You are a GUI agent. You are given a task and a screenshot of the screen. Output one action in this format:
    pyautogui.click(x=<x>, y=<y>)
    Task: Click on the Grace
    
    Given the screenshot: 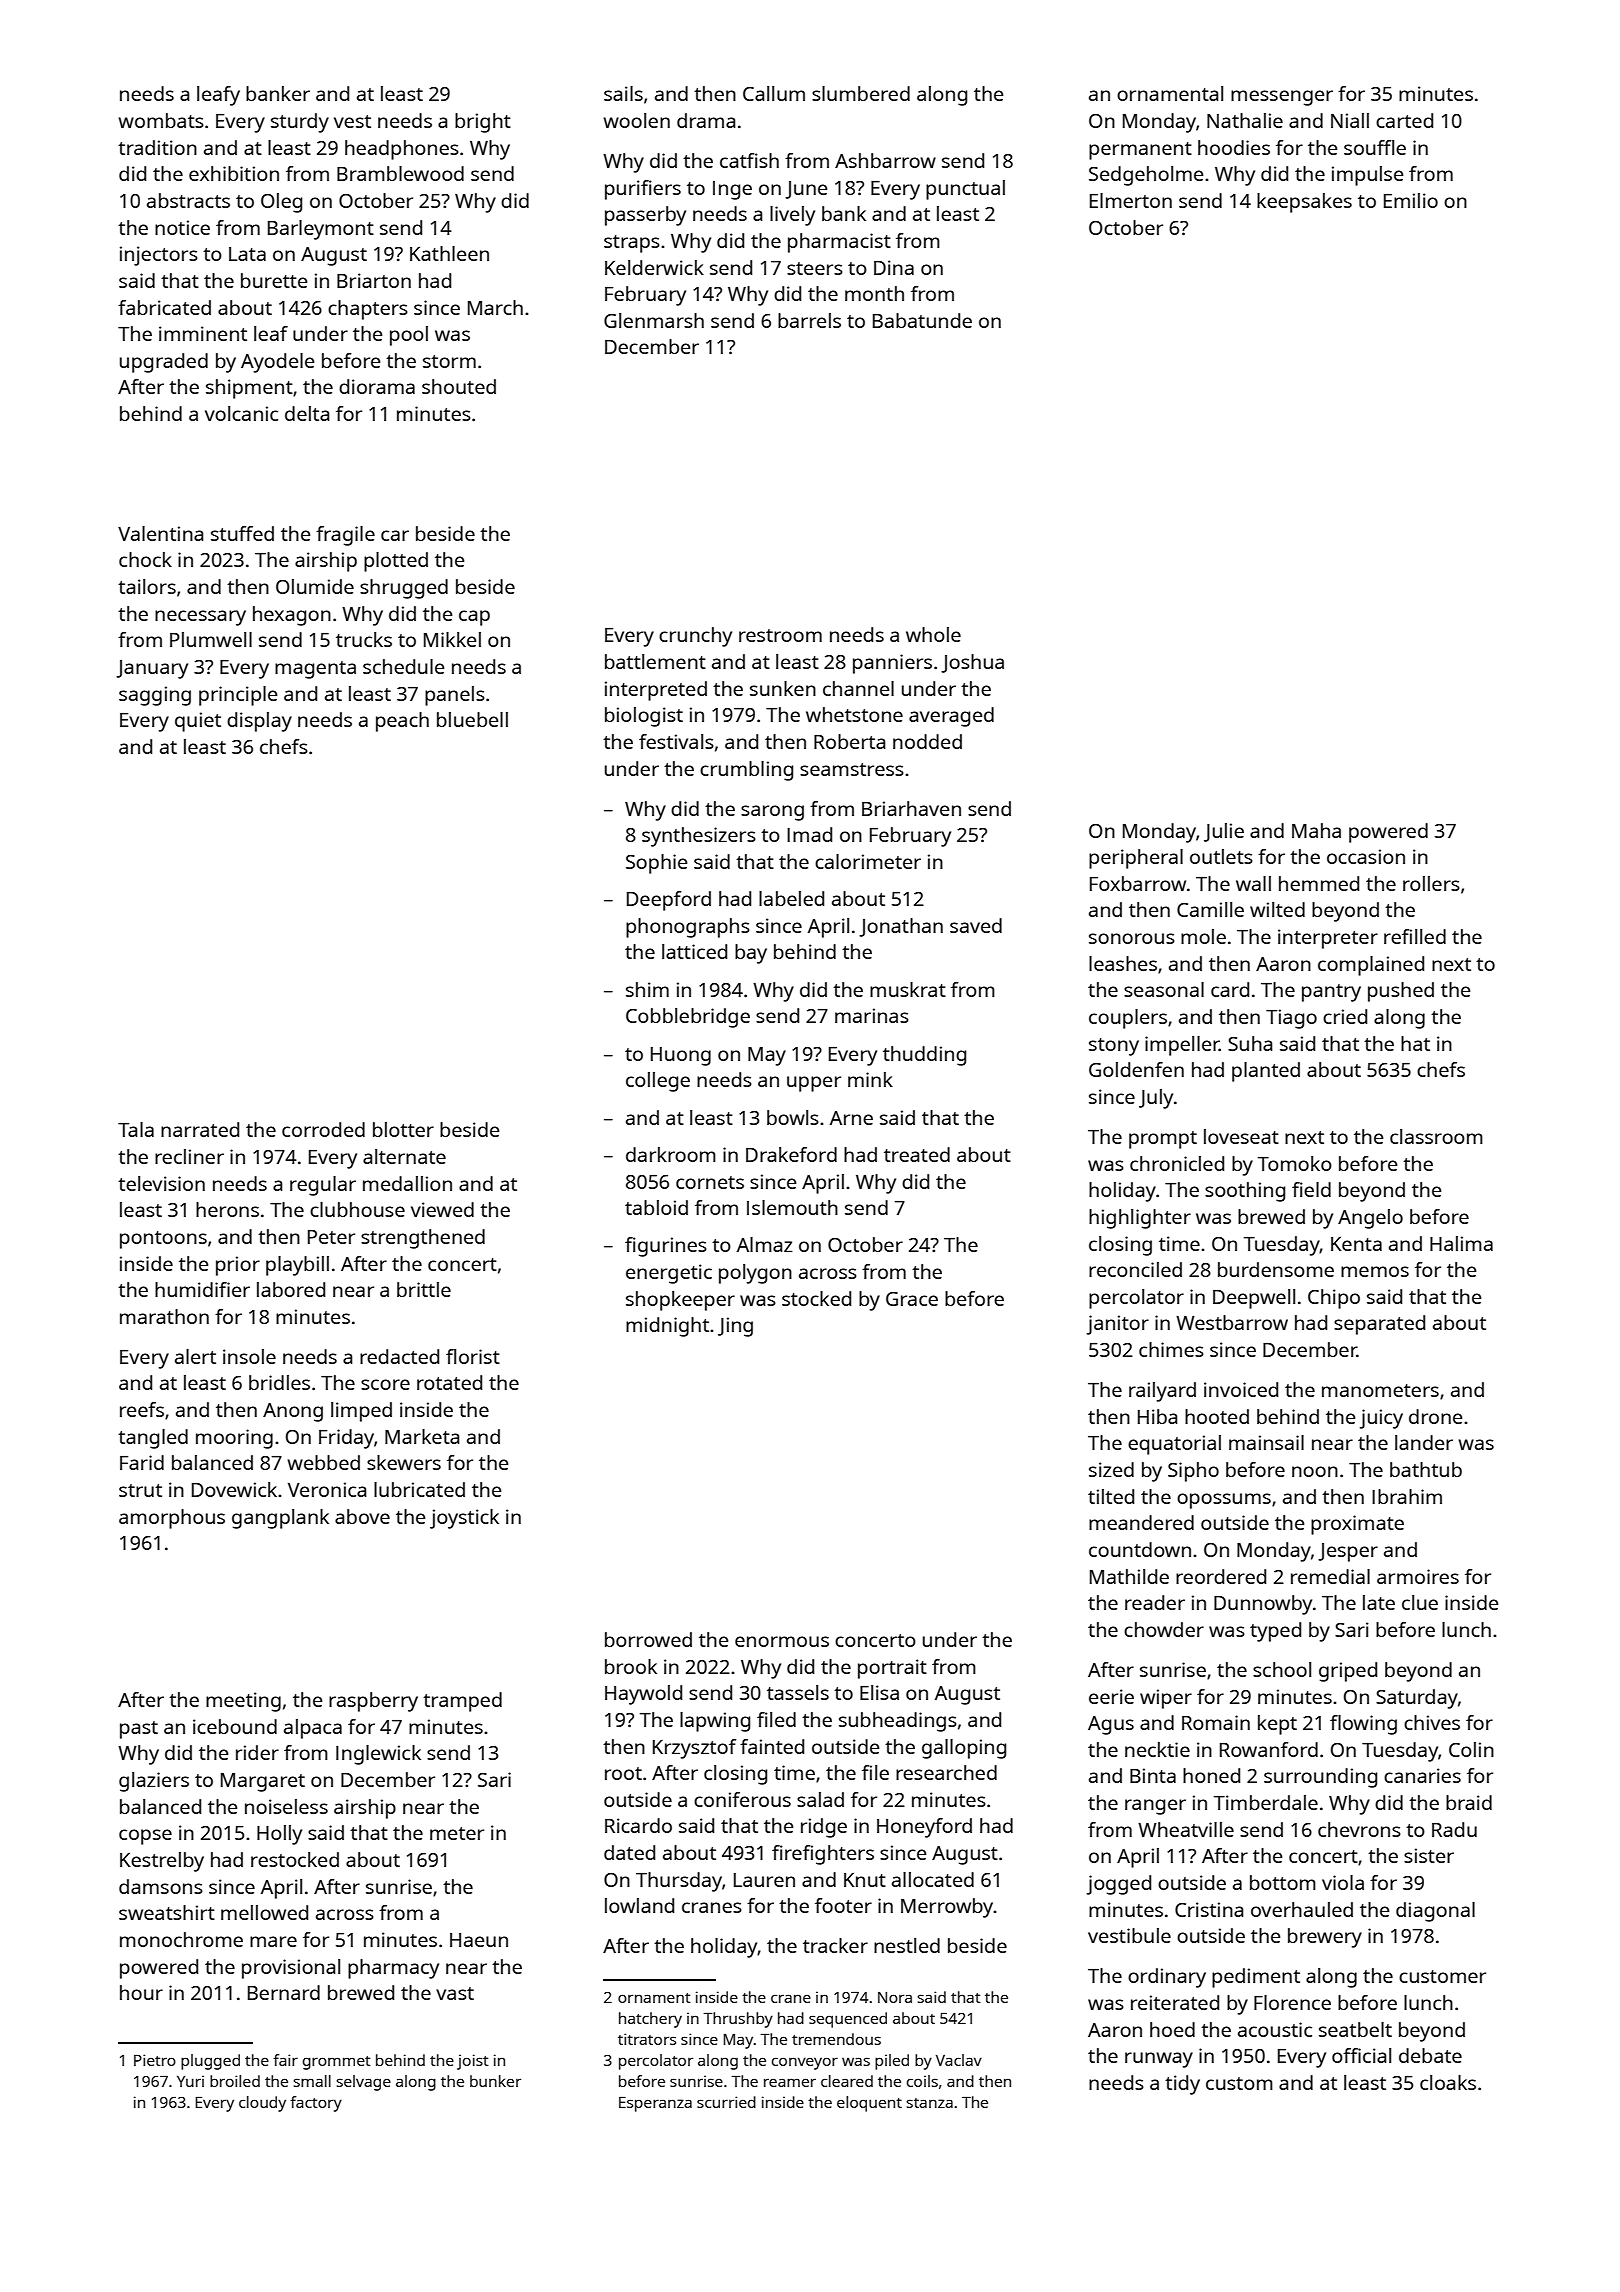 What is the action you would take?
    pyautogui.click(x=912, y=1299)
